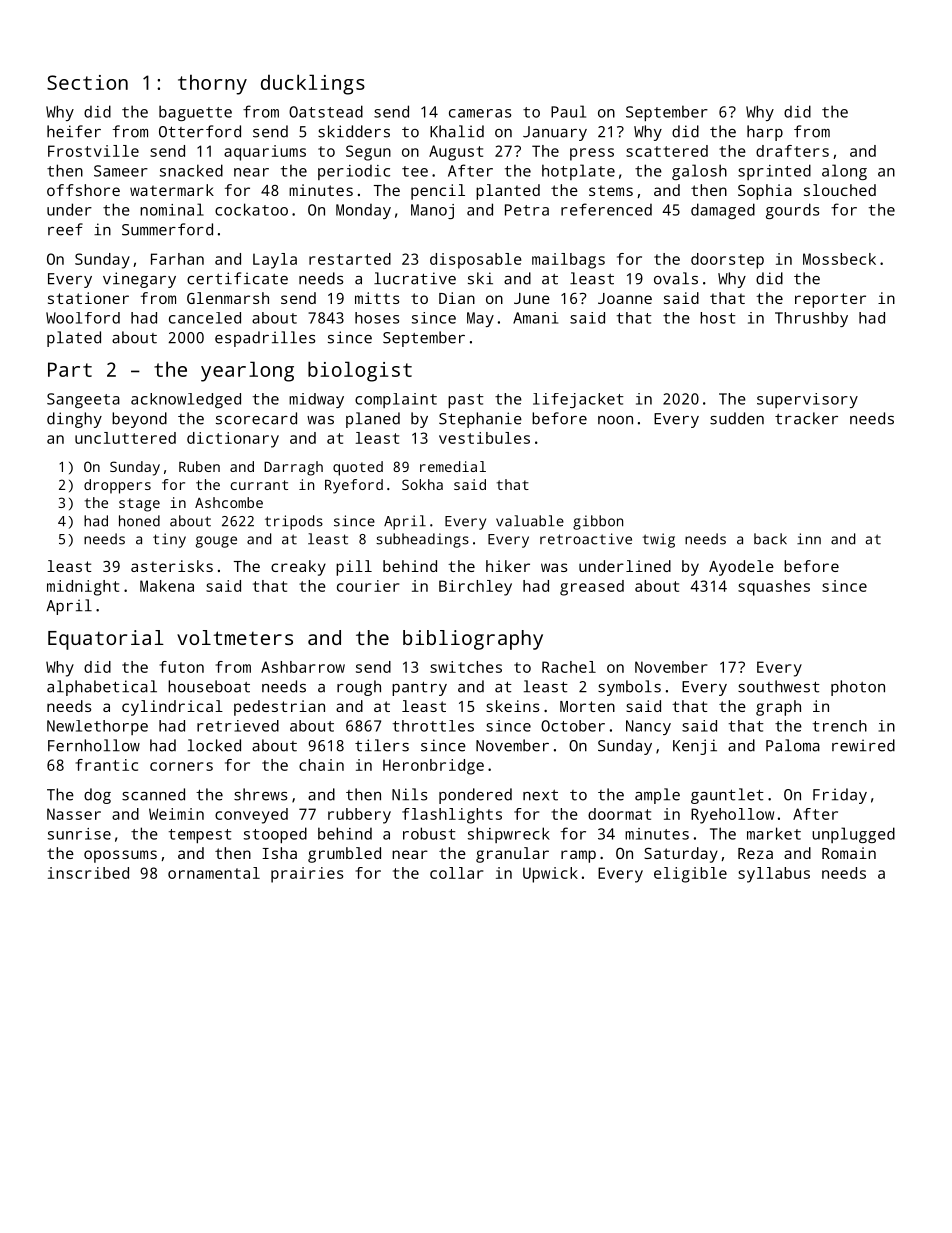 The width and height of the page is (952, 1233). Describe the element at coordinates (509, 835) in the page. I see `shipwreck` at that location.
